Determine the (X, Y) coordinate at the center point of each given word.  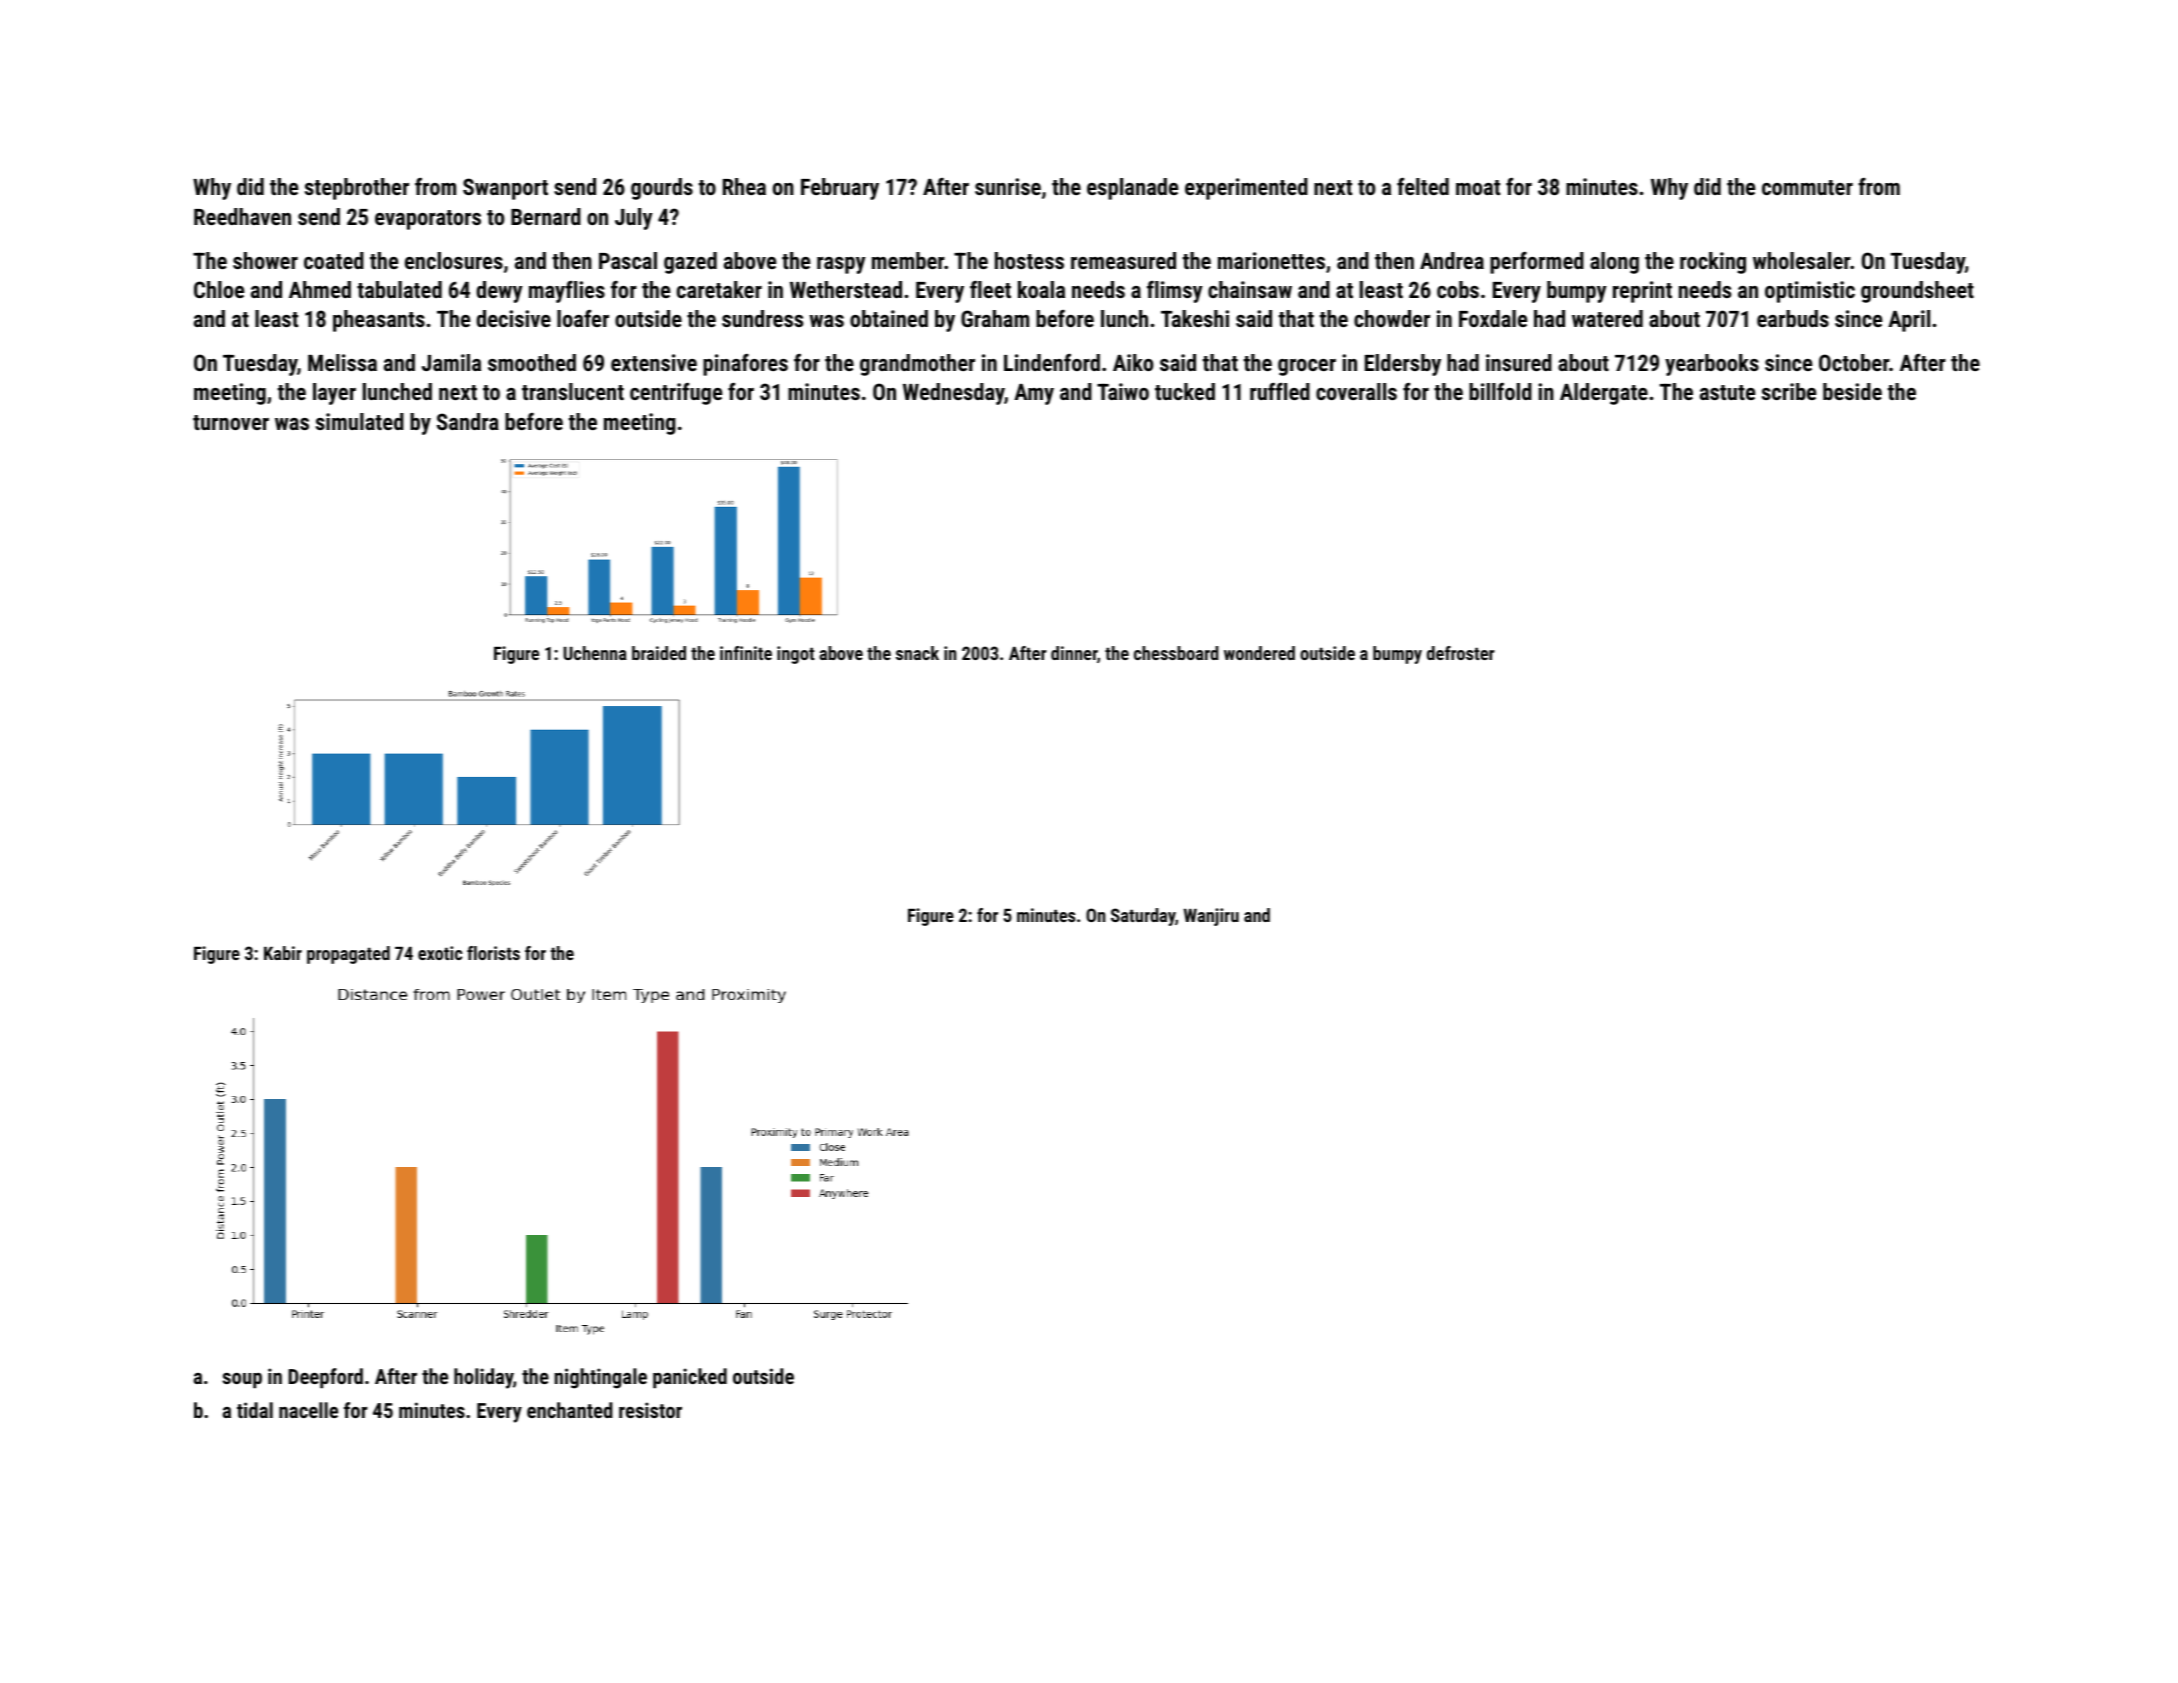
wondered (1259, 653)
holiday (483, 1378)
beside (1852, 391)
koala (1041, 289)
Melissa (342, 362)
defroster (1461, 653)
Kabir (283, 953)
